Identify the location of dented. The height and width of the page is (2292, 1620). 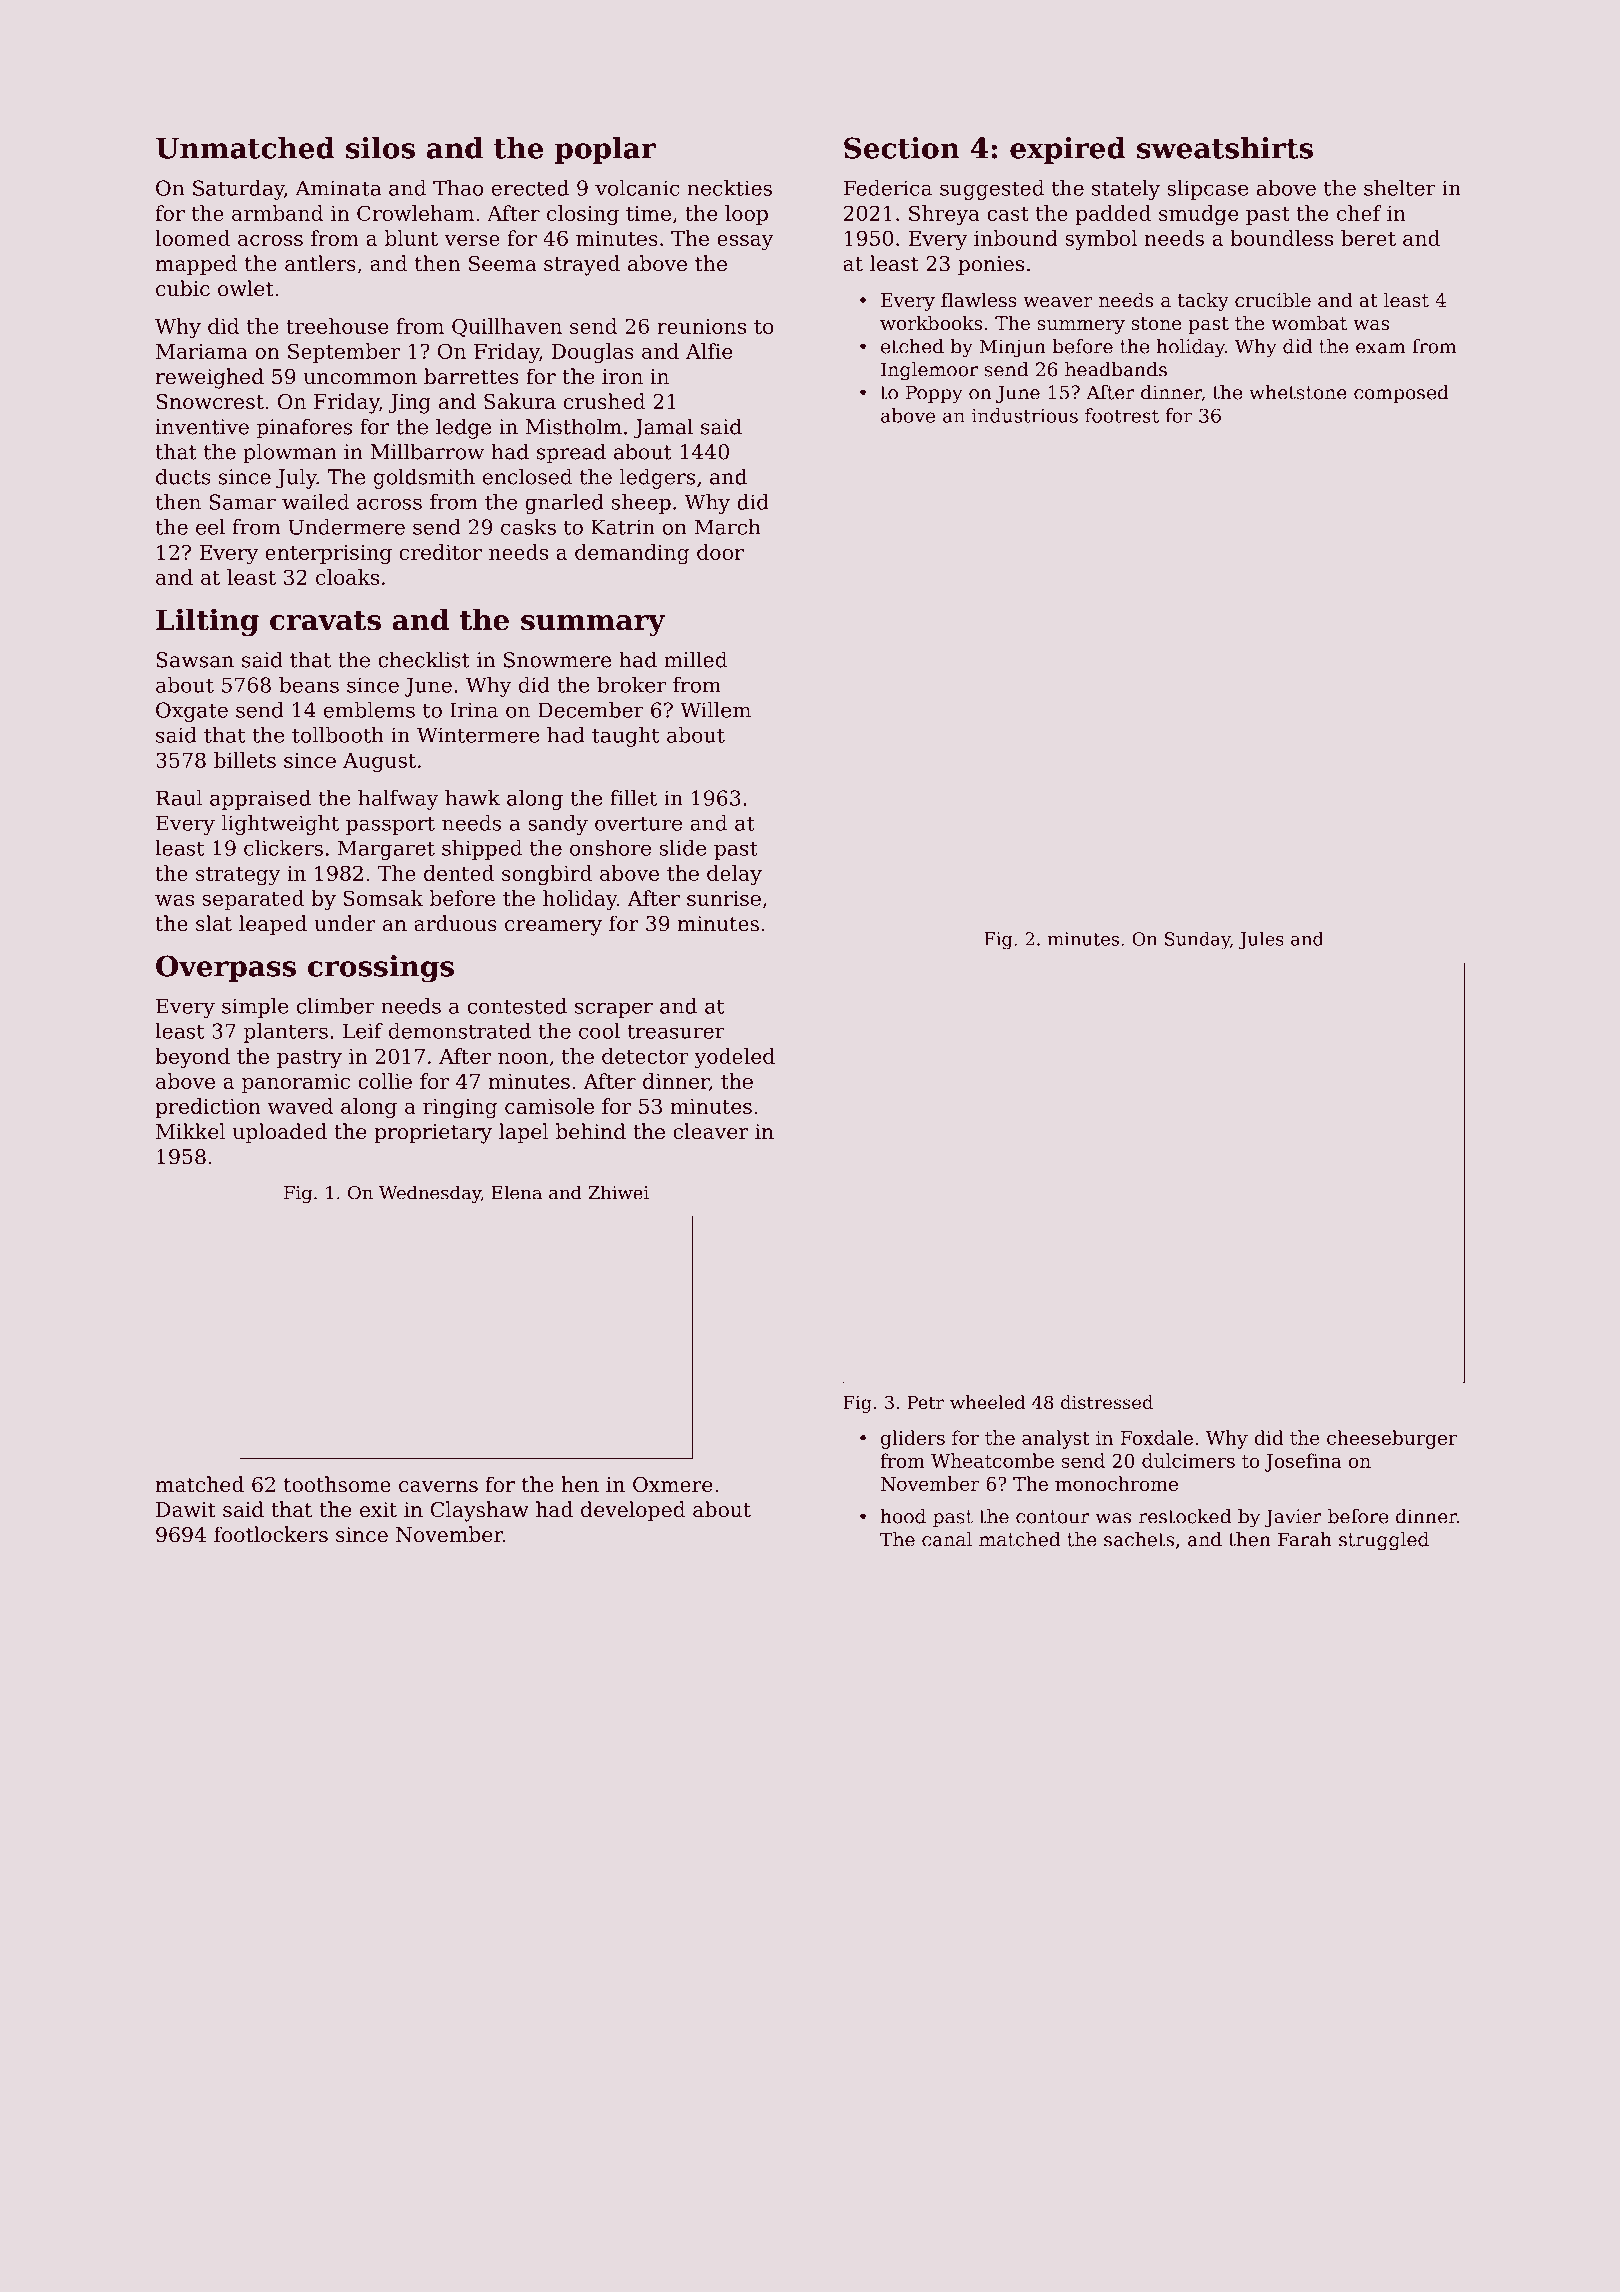
(459, 873).
